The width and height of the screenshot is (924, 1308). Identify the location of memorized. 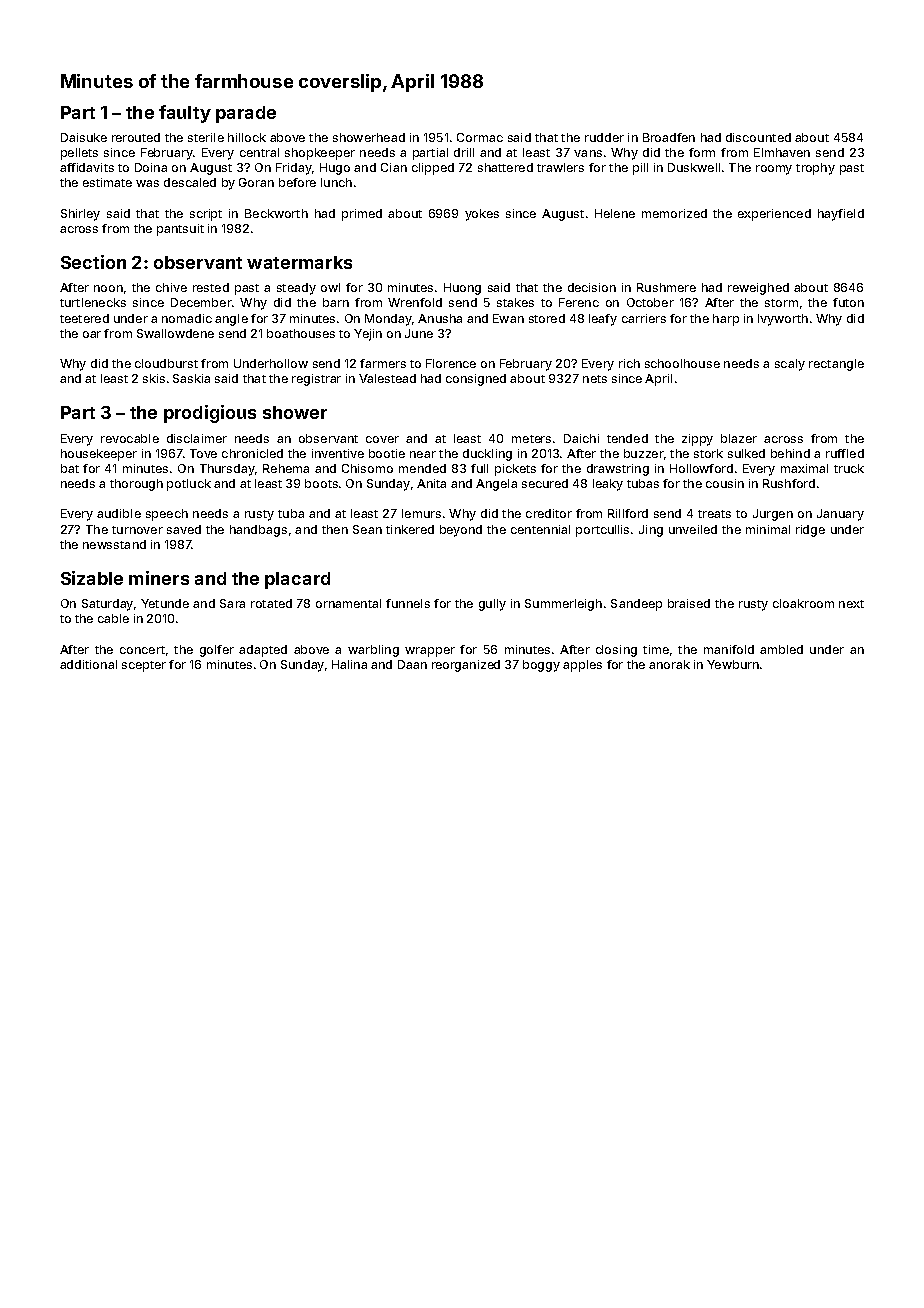
(674, 213).
